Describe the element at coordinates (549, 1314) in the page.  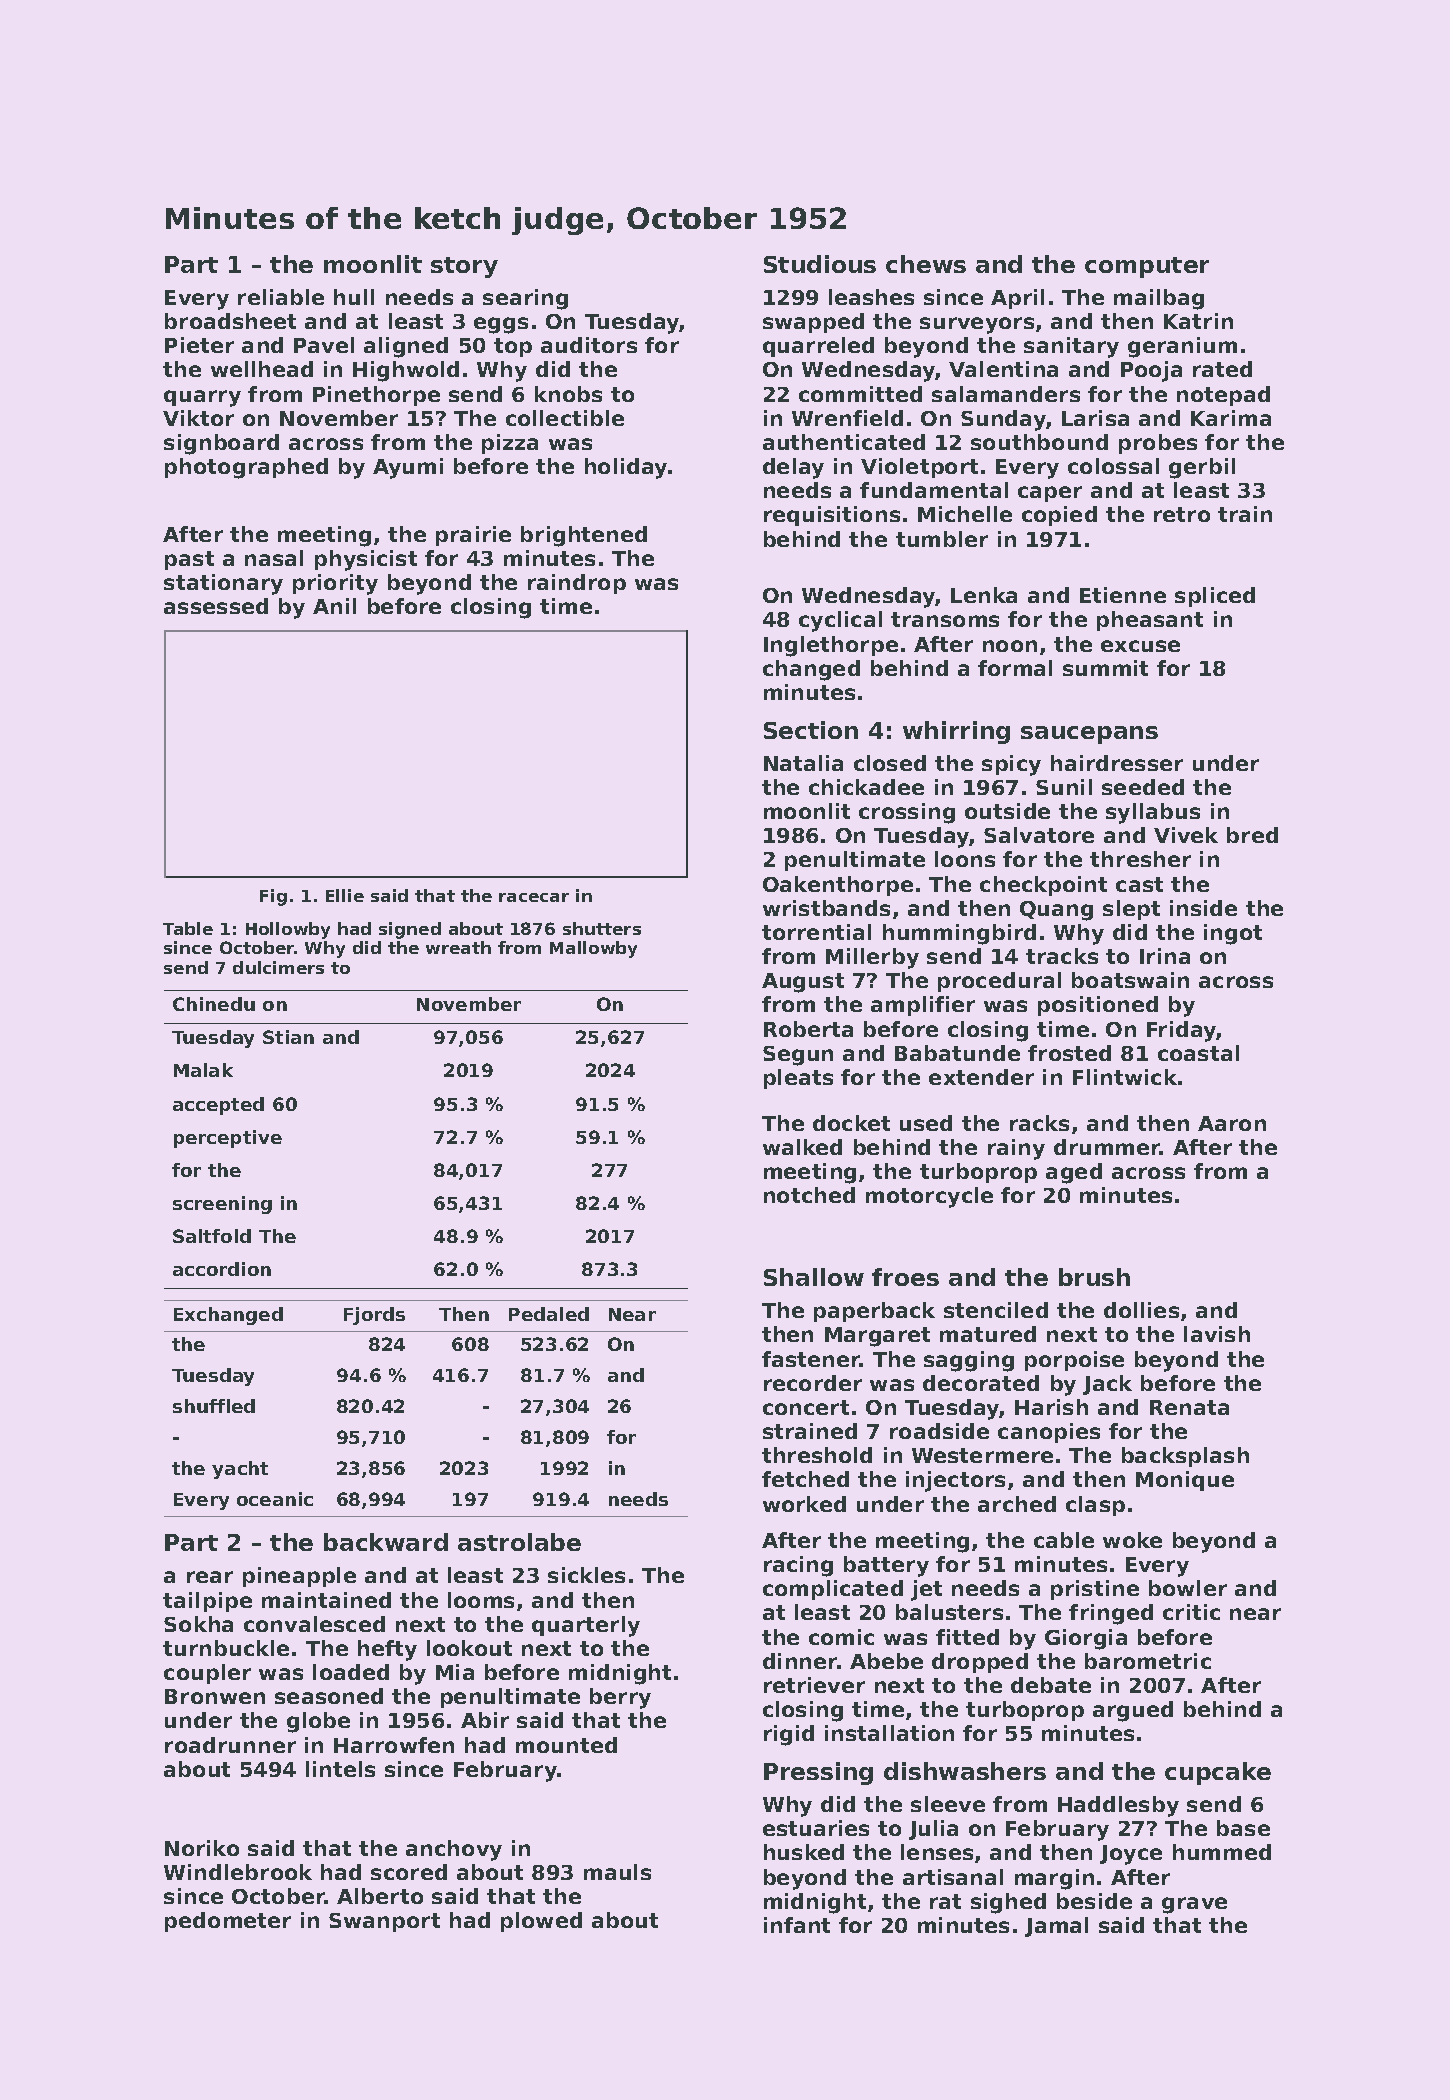
I see `Pedaled` at that location.
